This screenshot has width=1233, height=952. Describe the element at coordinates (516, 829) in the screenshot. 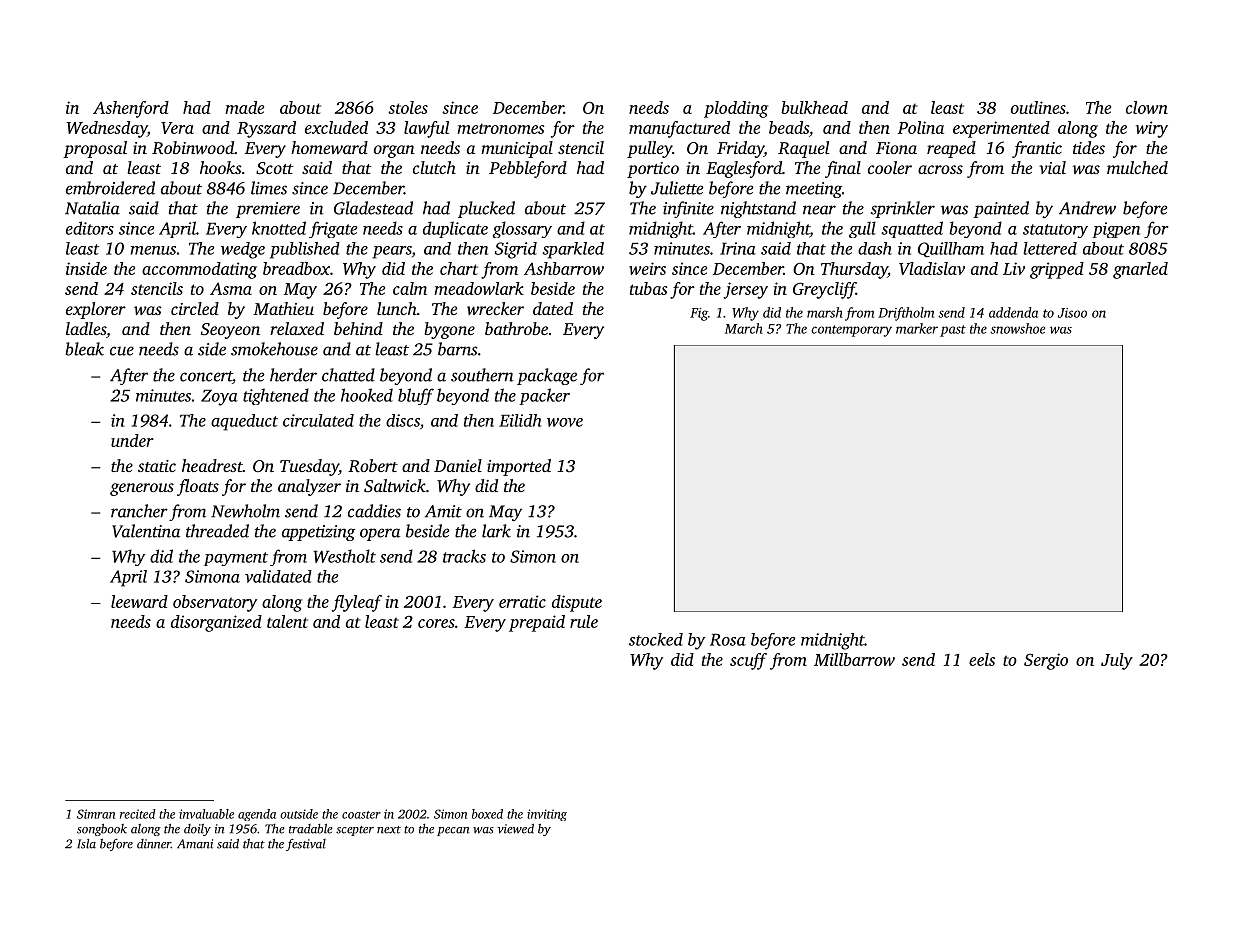

I see `viewed` at that location.
